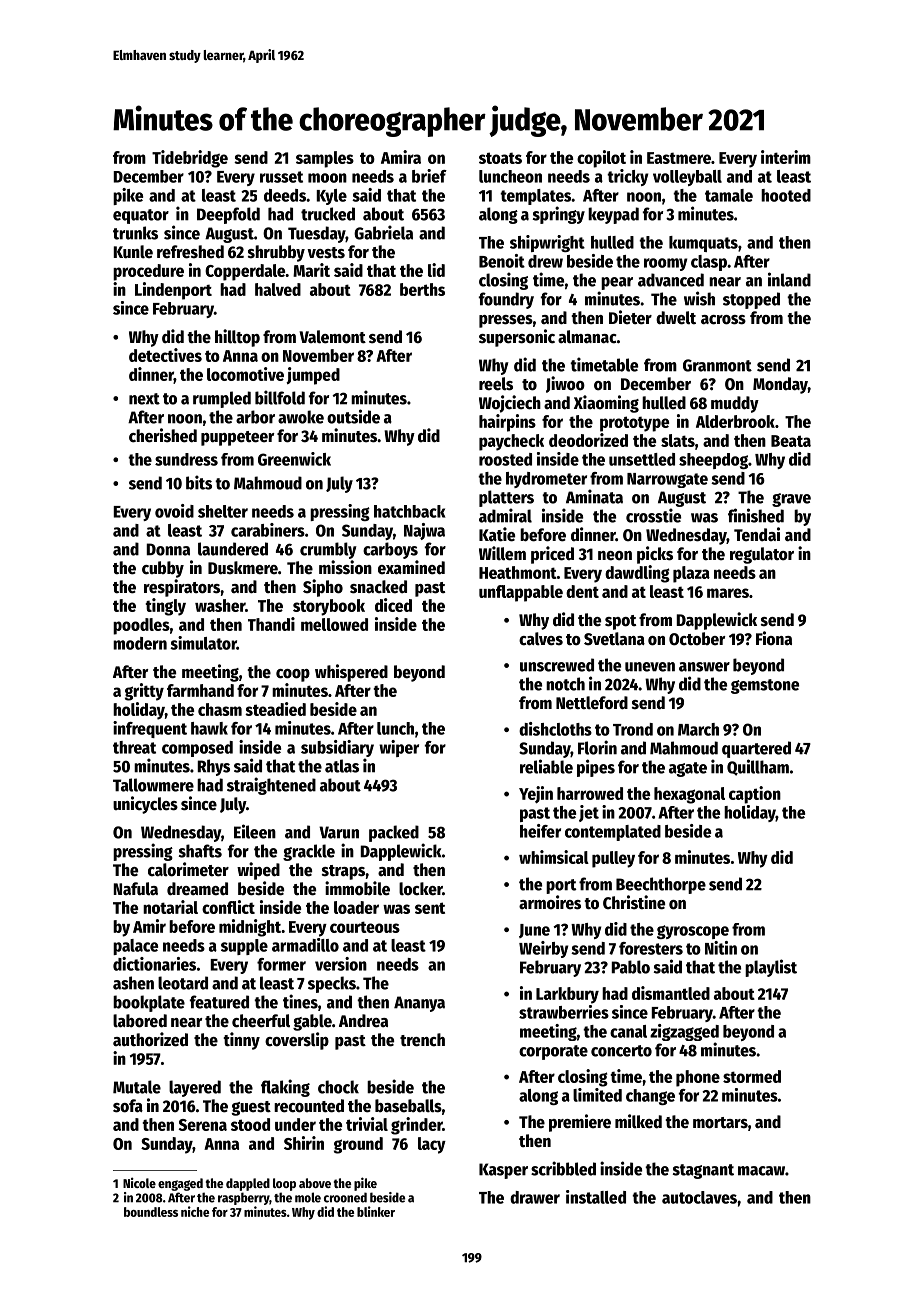  Describe the element at coordinates (133, 983) in the screenshot. I see `ashen` at that location.
